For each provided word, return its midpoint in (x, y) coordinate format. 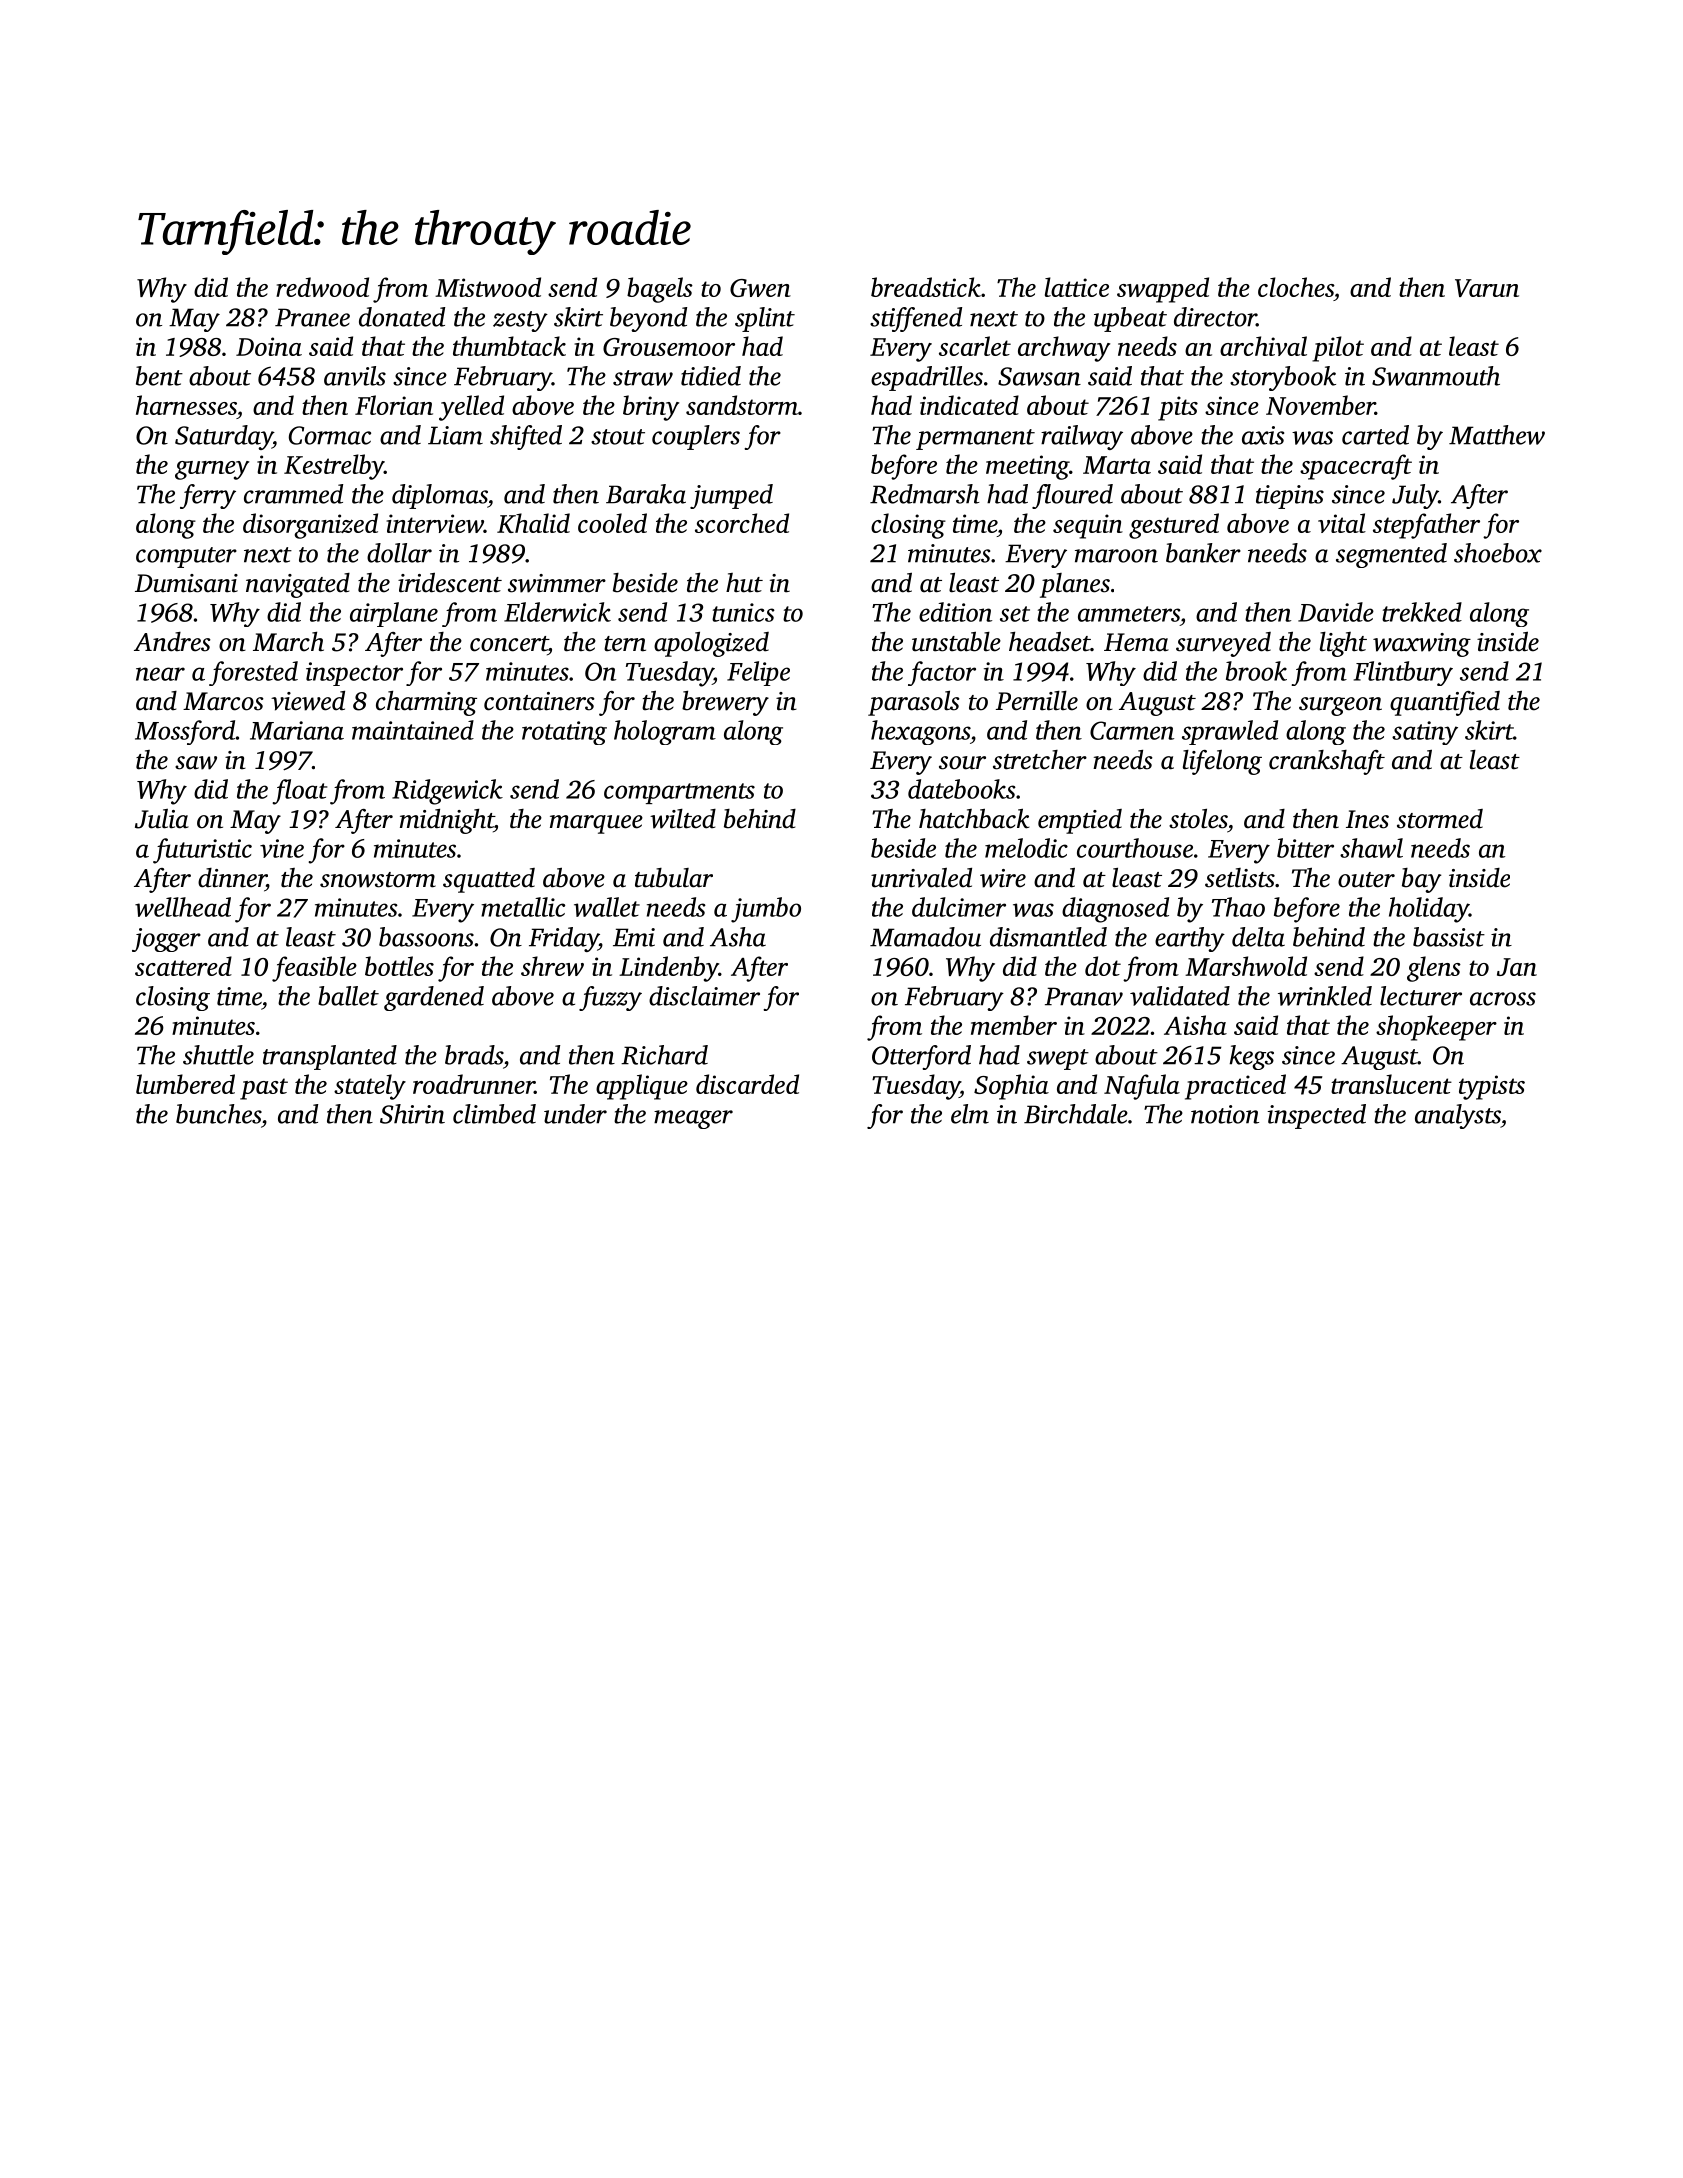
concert (509, 644)
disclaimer (704, 996)
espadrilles (927, 378)
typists (1492, 1087)
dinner (232, 878)
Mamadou (925, 937)
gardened (434, 998)
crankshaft (1327, 762)
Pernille (1037, 701)
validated (1180, 996)
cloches (1296, 287)
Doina (269, 346)
